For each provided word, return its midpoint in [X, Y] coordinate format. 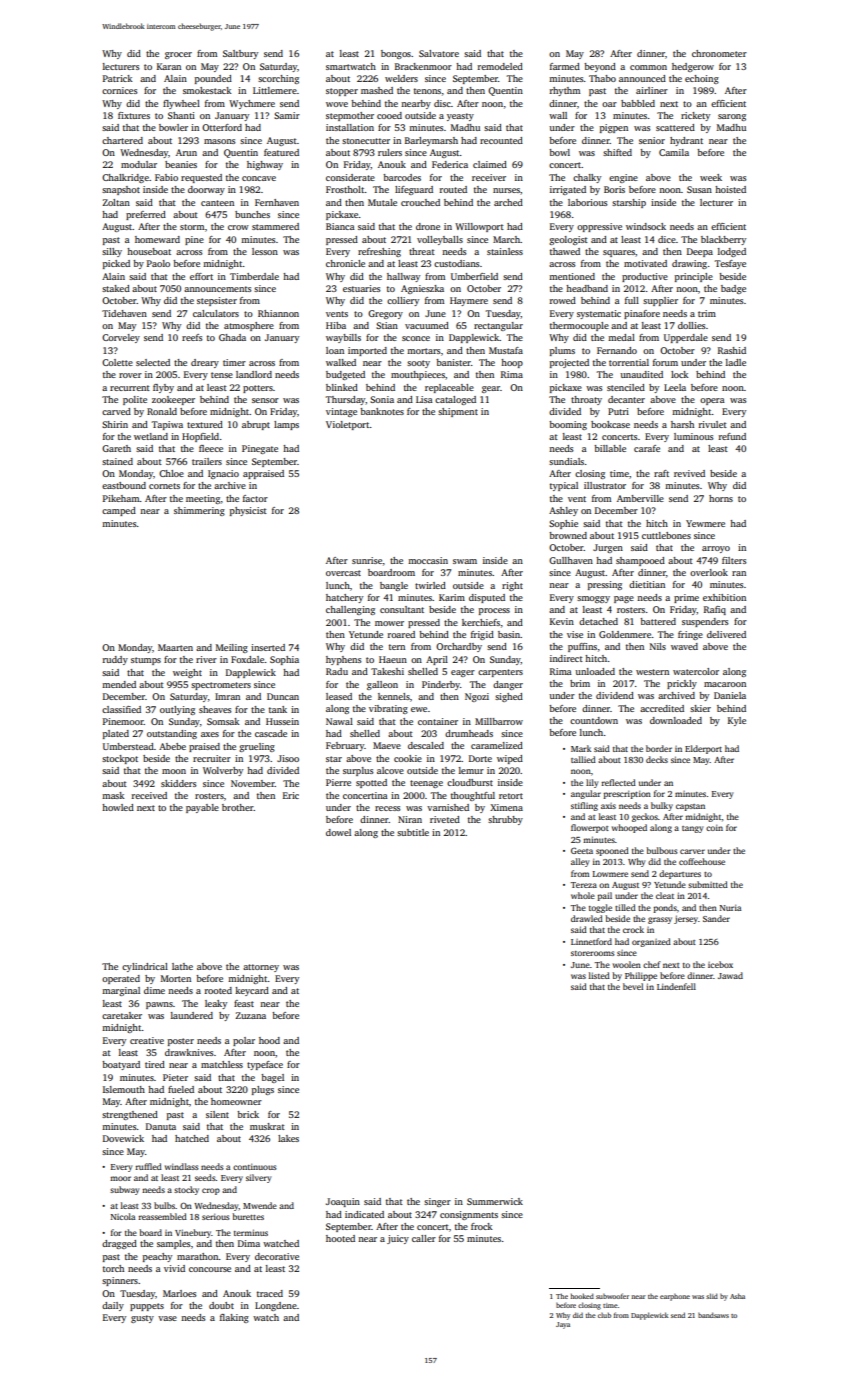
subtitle [413, 832]
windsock [646, 226]
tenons [427, 91]
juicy [398, 1239]
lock [679, 374]
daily [113, 1306]
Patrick [117, 78]
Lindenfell [676, 986]
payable [202, 808]
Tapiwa [167, 425]
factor [255, 498]
